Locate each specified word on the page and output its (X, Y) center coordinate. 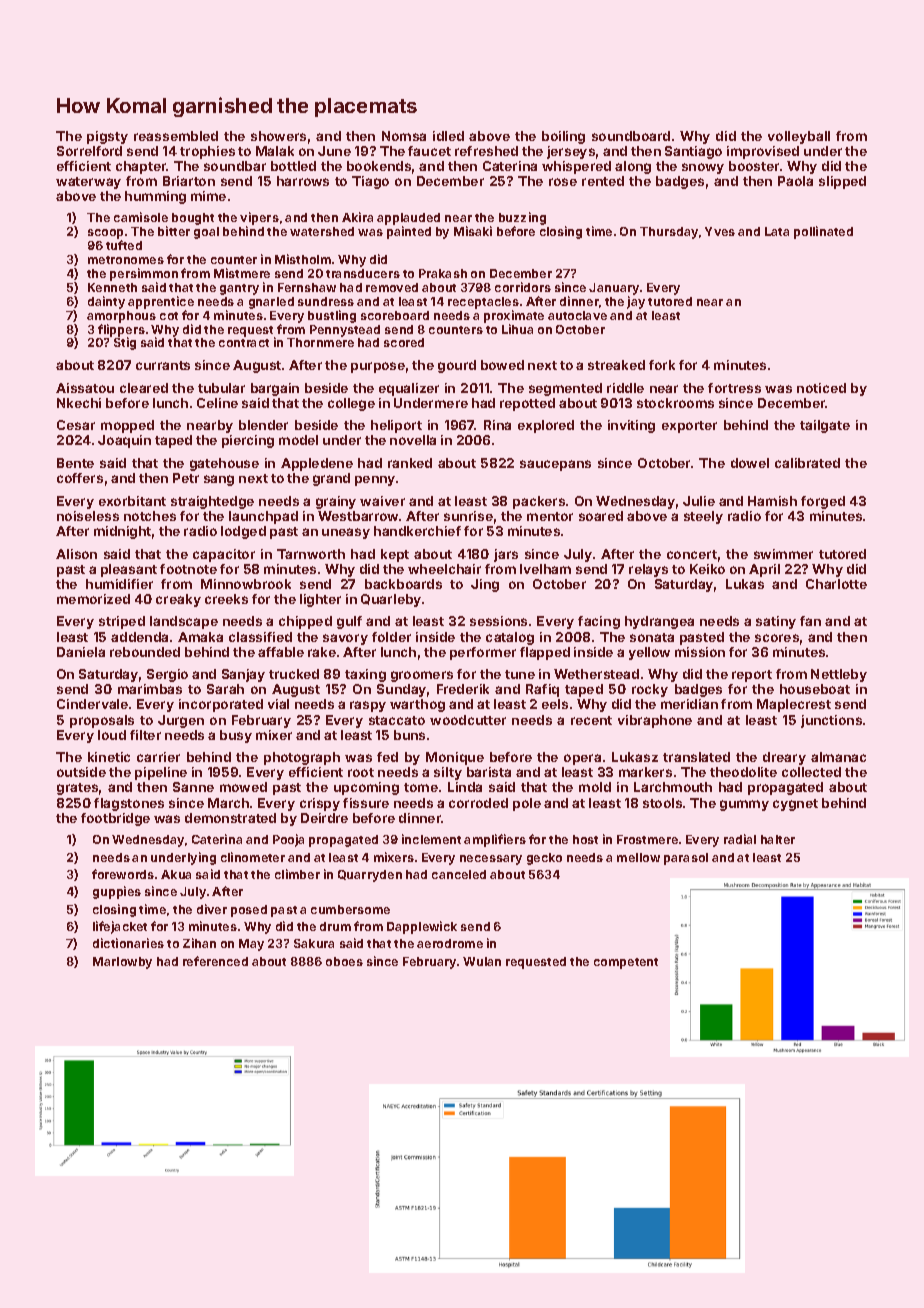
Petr (186, 478)
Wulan (482, 961)
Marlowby (122, 963)
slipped (842, 182)
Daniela (81, 652)
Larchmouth (673, 787)
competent (626, 963)
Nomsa (404, 136)
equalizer (409, 389)
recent (591, 720)
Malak (275, 151)
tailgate (825, 426)
